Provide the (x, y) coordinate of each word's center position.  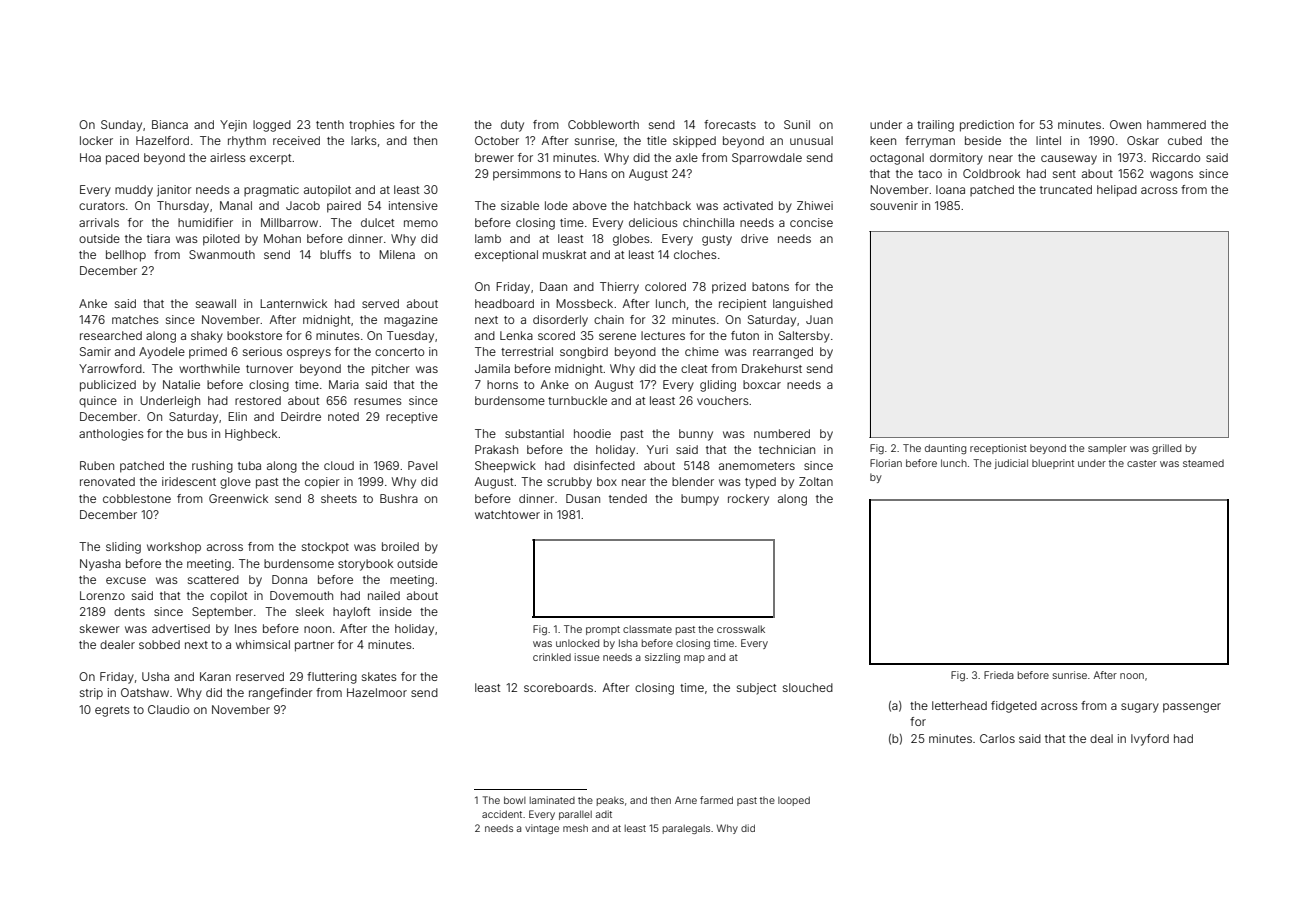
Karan (215, 676)
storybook (365, 565)
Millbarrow (289, 222)
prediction (987, 126)
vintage (542, 829)
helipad (1117, 191)
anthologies (111, 435)
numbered (782, 433)
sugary (1140, 708)
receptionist (998, 449)
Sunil (797, 124)
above (590, 205)
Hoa (90, 157)
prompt (603, 630)
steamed (1203, 463)
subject (756, 689)
